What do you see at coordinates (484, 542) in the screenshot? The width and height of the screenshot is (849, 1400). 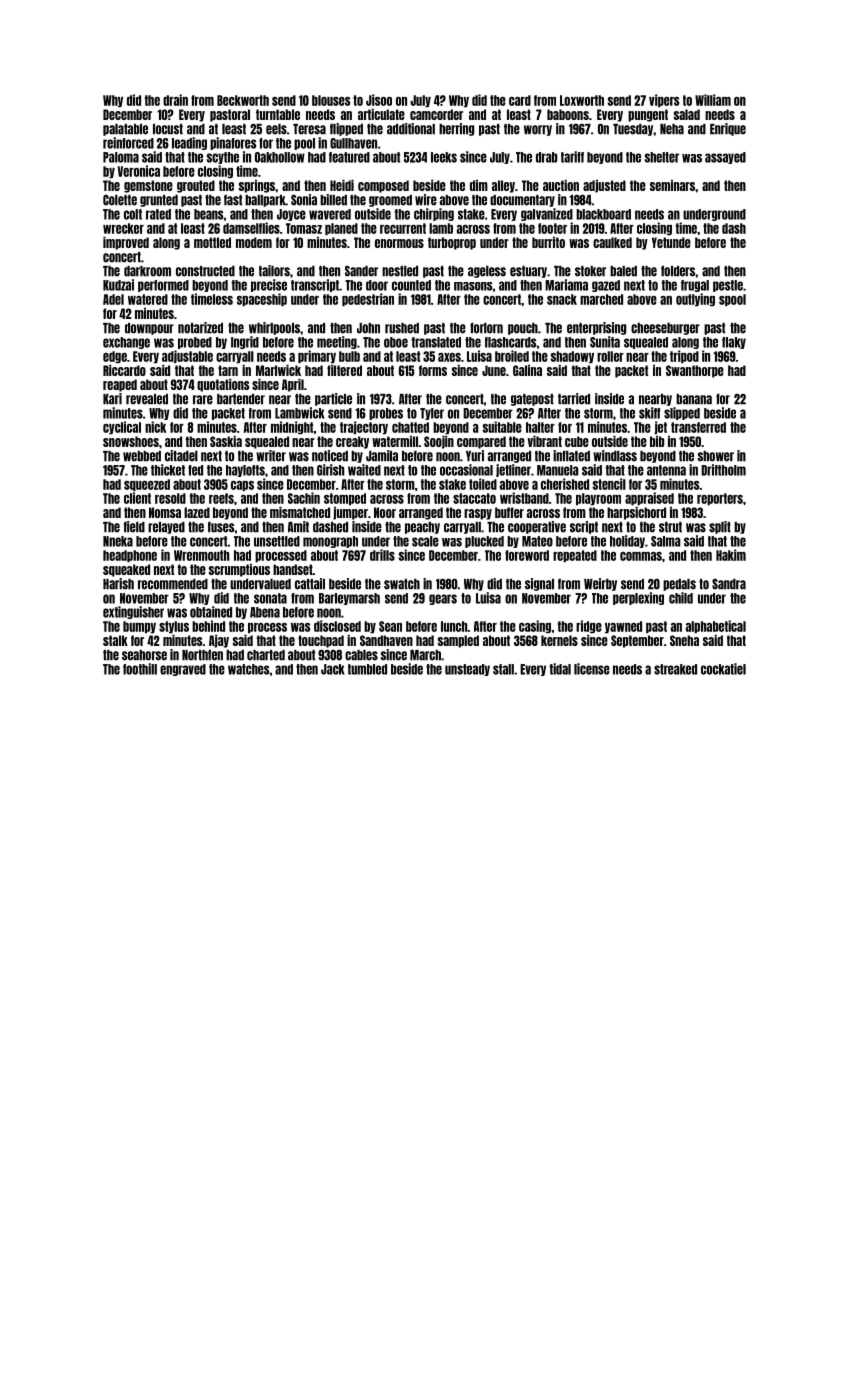 I see `plucked` at bounding box center [484, 542].
